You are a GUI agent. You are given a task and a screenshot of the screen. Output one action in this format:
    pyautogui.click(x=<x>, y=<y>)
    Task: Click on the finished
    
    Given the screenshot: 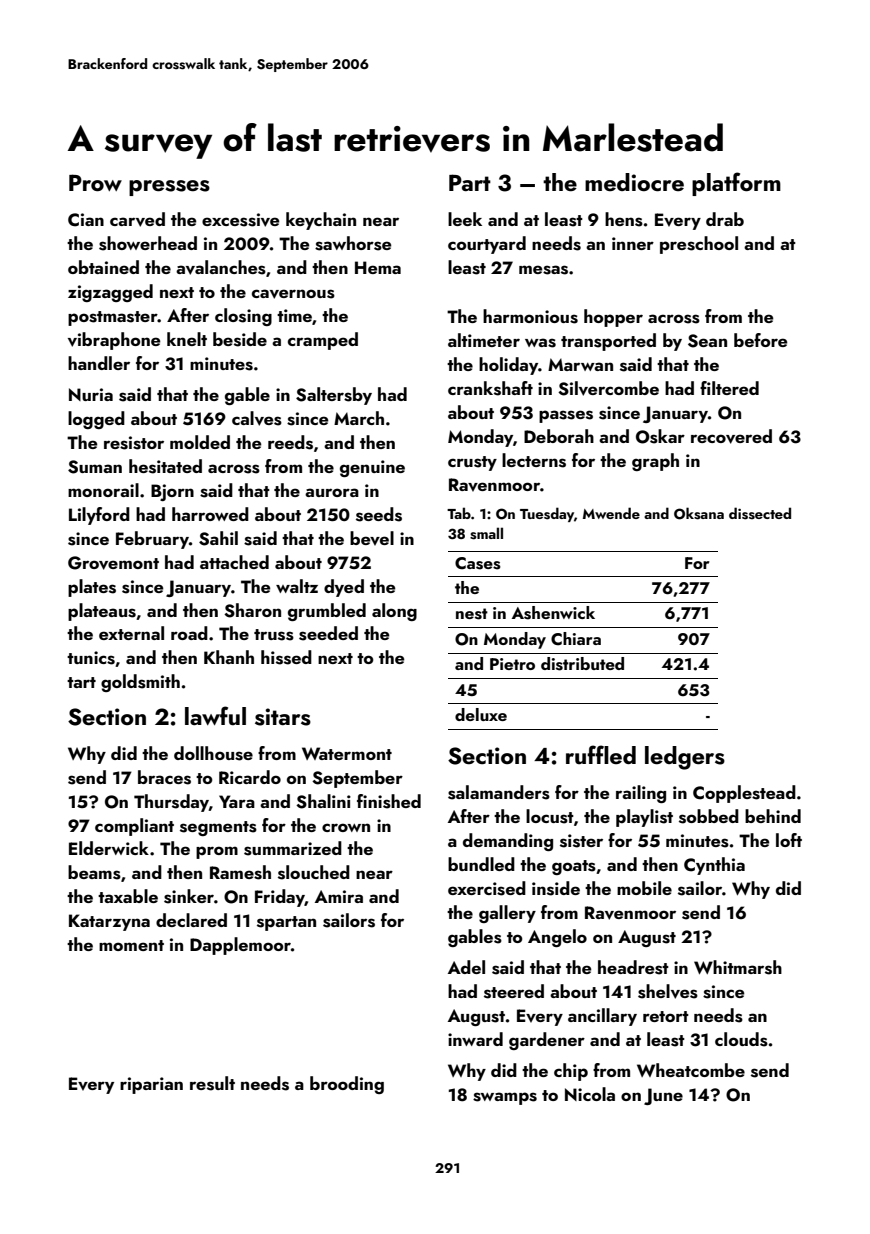 What is the action you would take?
    pyautogui.click(x=389, y=801)
